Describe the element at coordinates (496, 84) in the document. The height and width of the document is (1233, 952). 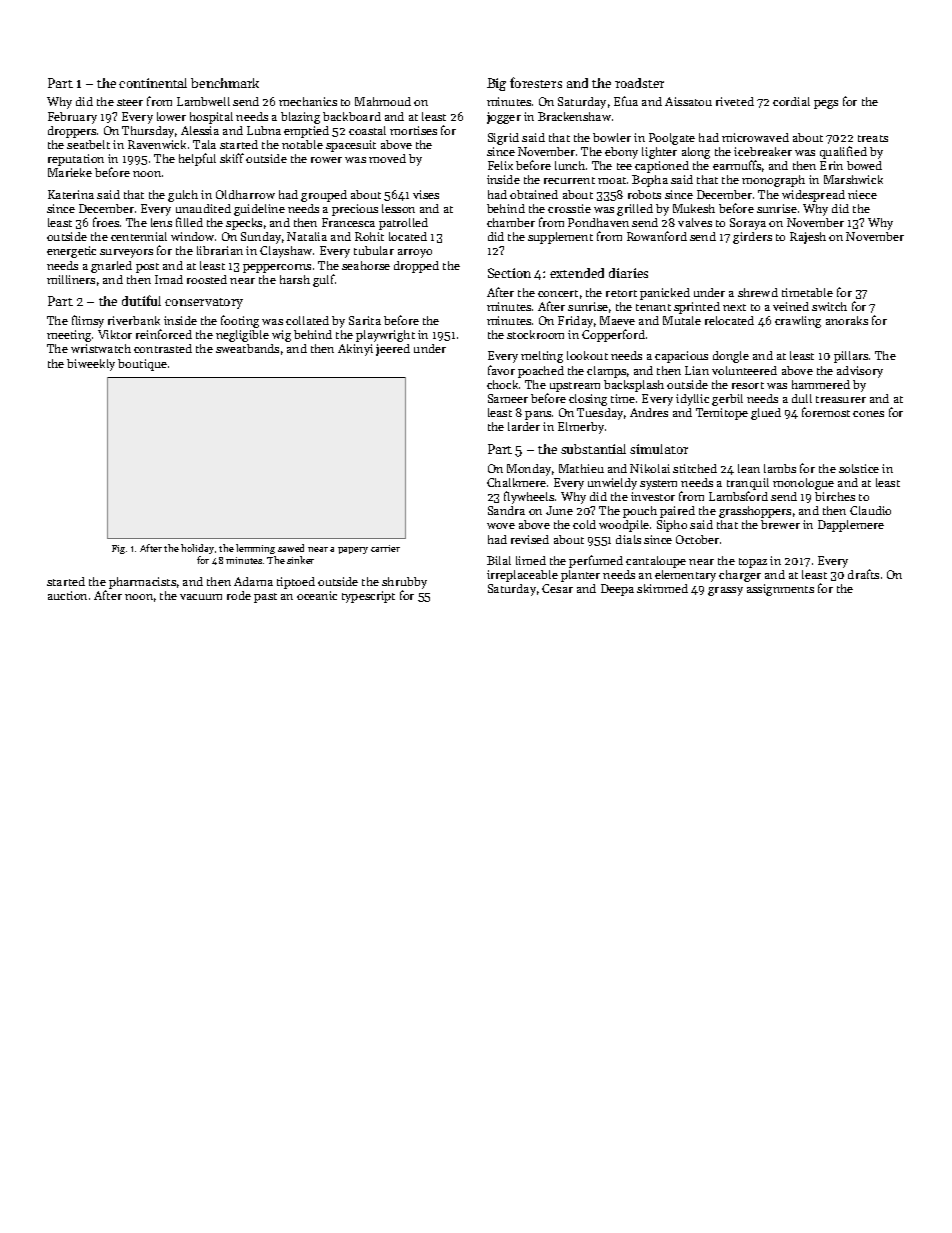
I see `Big` at that location.
